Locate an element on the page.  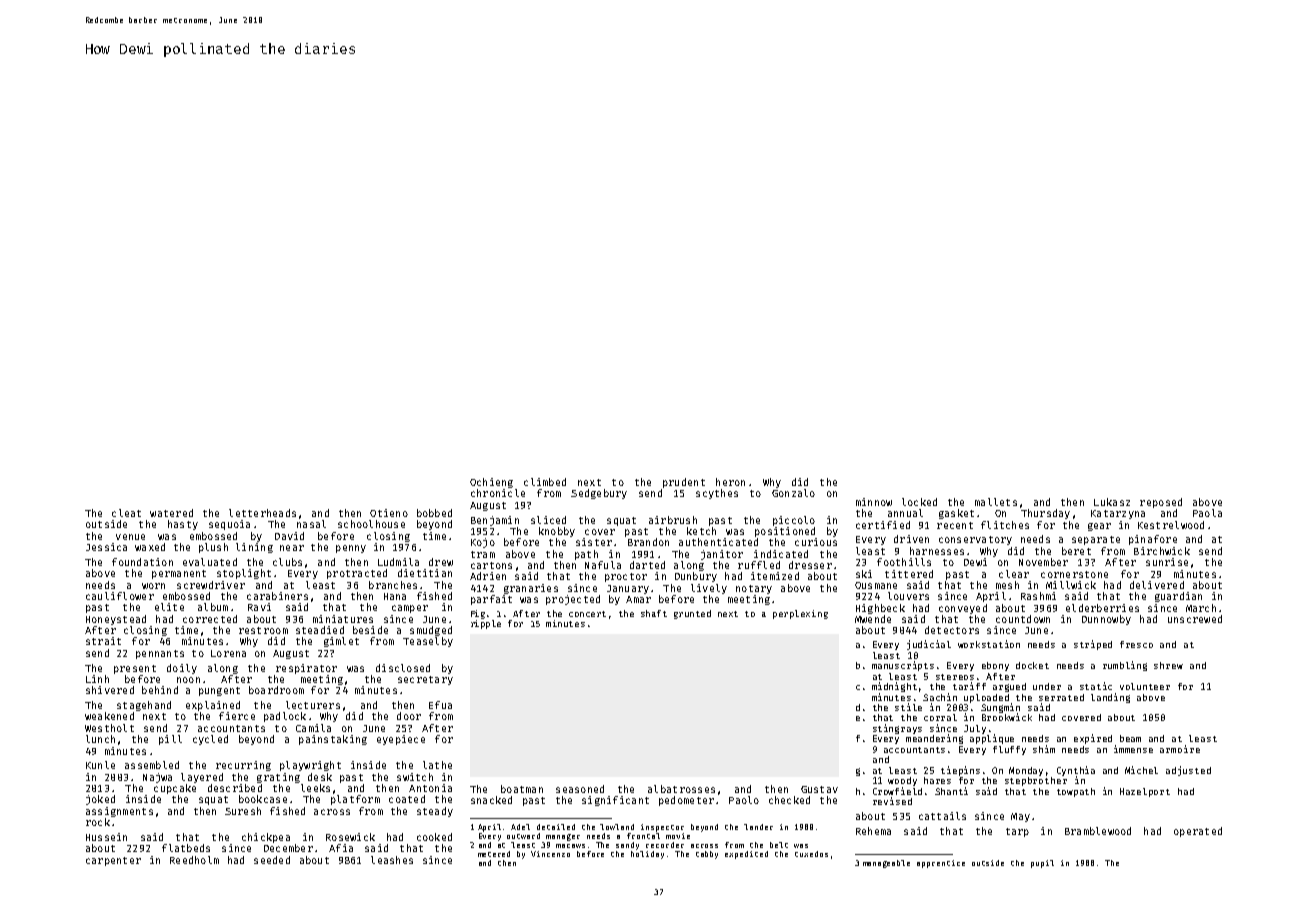
corral is located at coordinates (940, 717).
